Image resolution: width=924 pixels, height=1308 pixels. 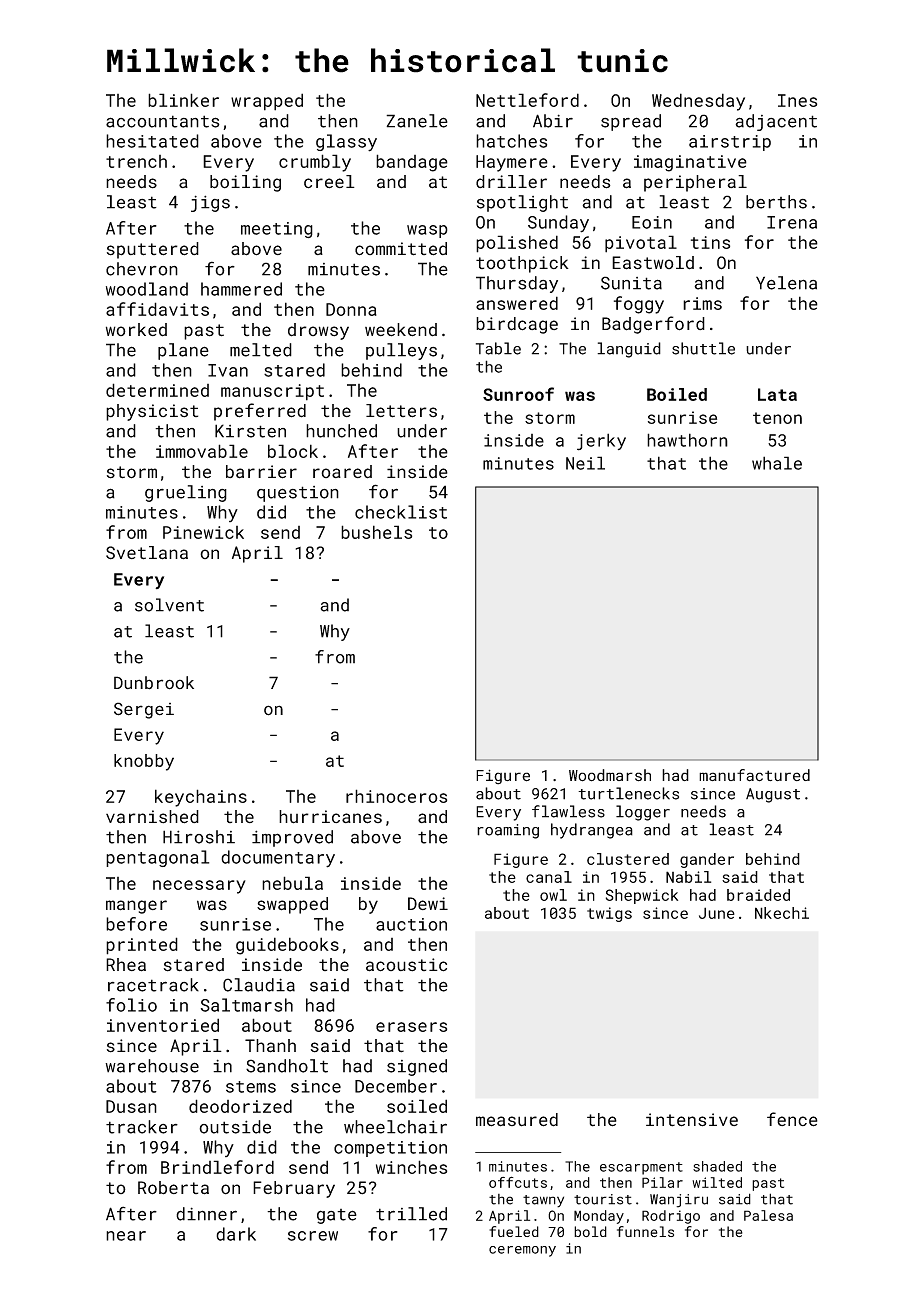 What do you see at coordinates (267, 102) in the screenshot?
I see `wrapped` at bounding box center [267, 102].
